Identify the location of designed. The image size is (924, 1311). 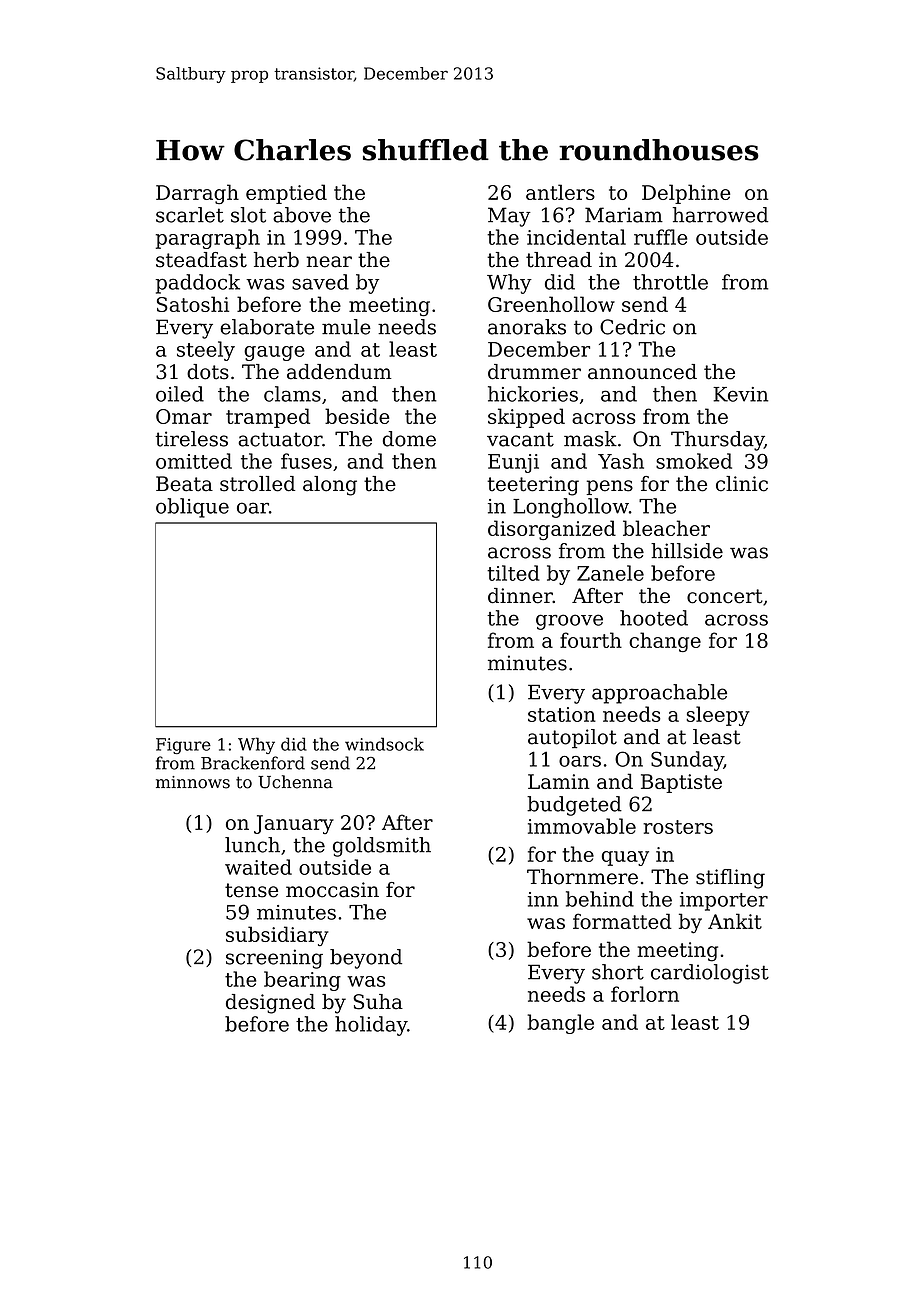
(270, 1004).
